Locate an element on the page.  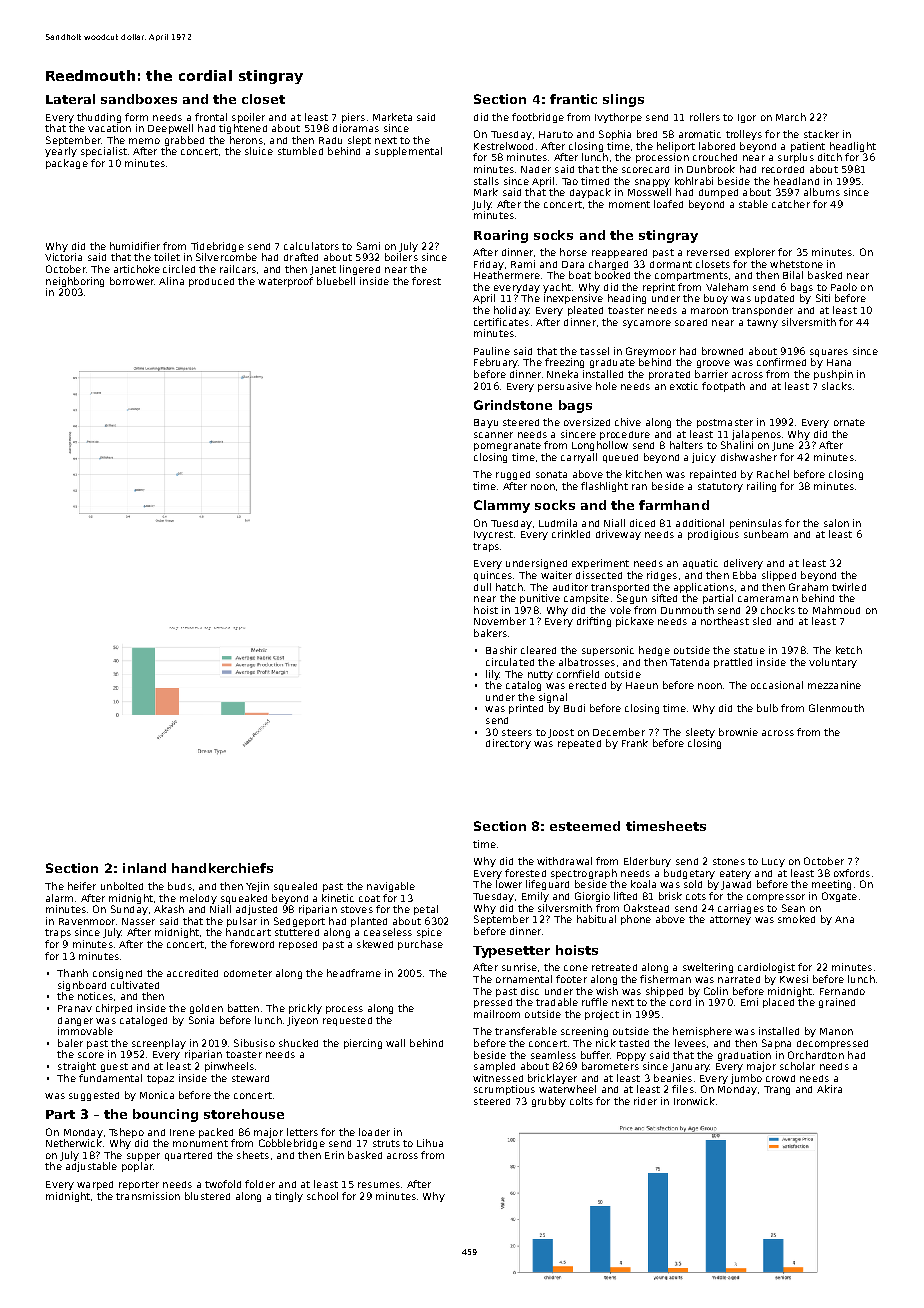
dumped is located at coordinates (718, 193).
